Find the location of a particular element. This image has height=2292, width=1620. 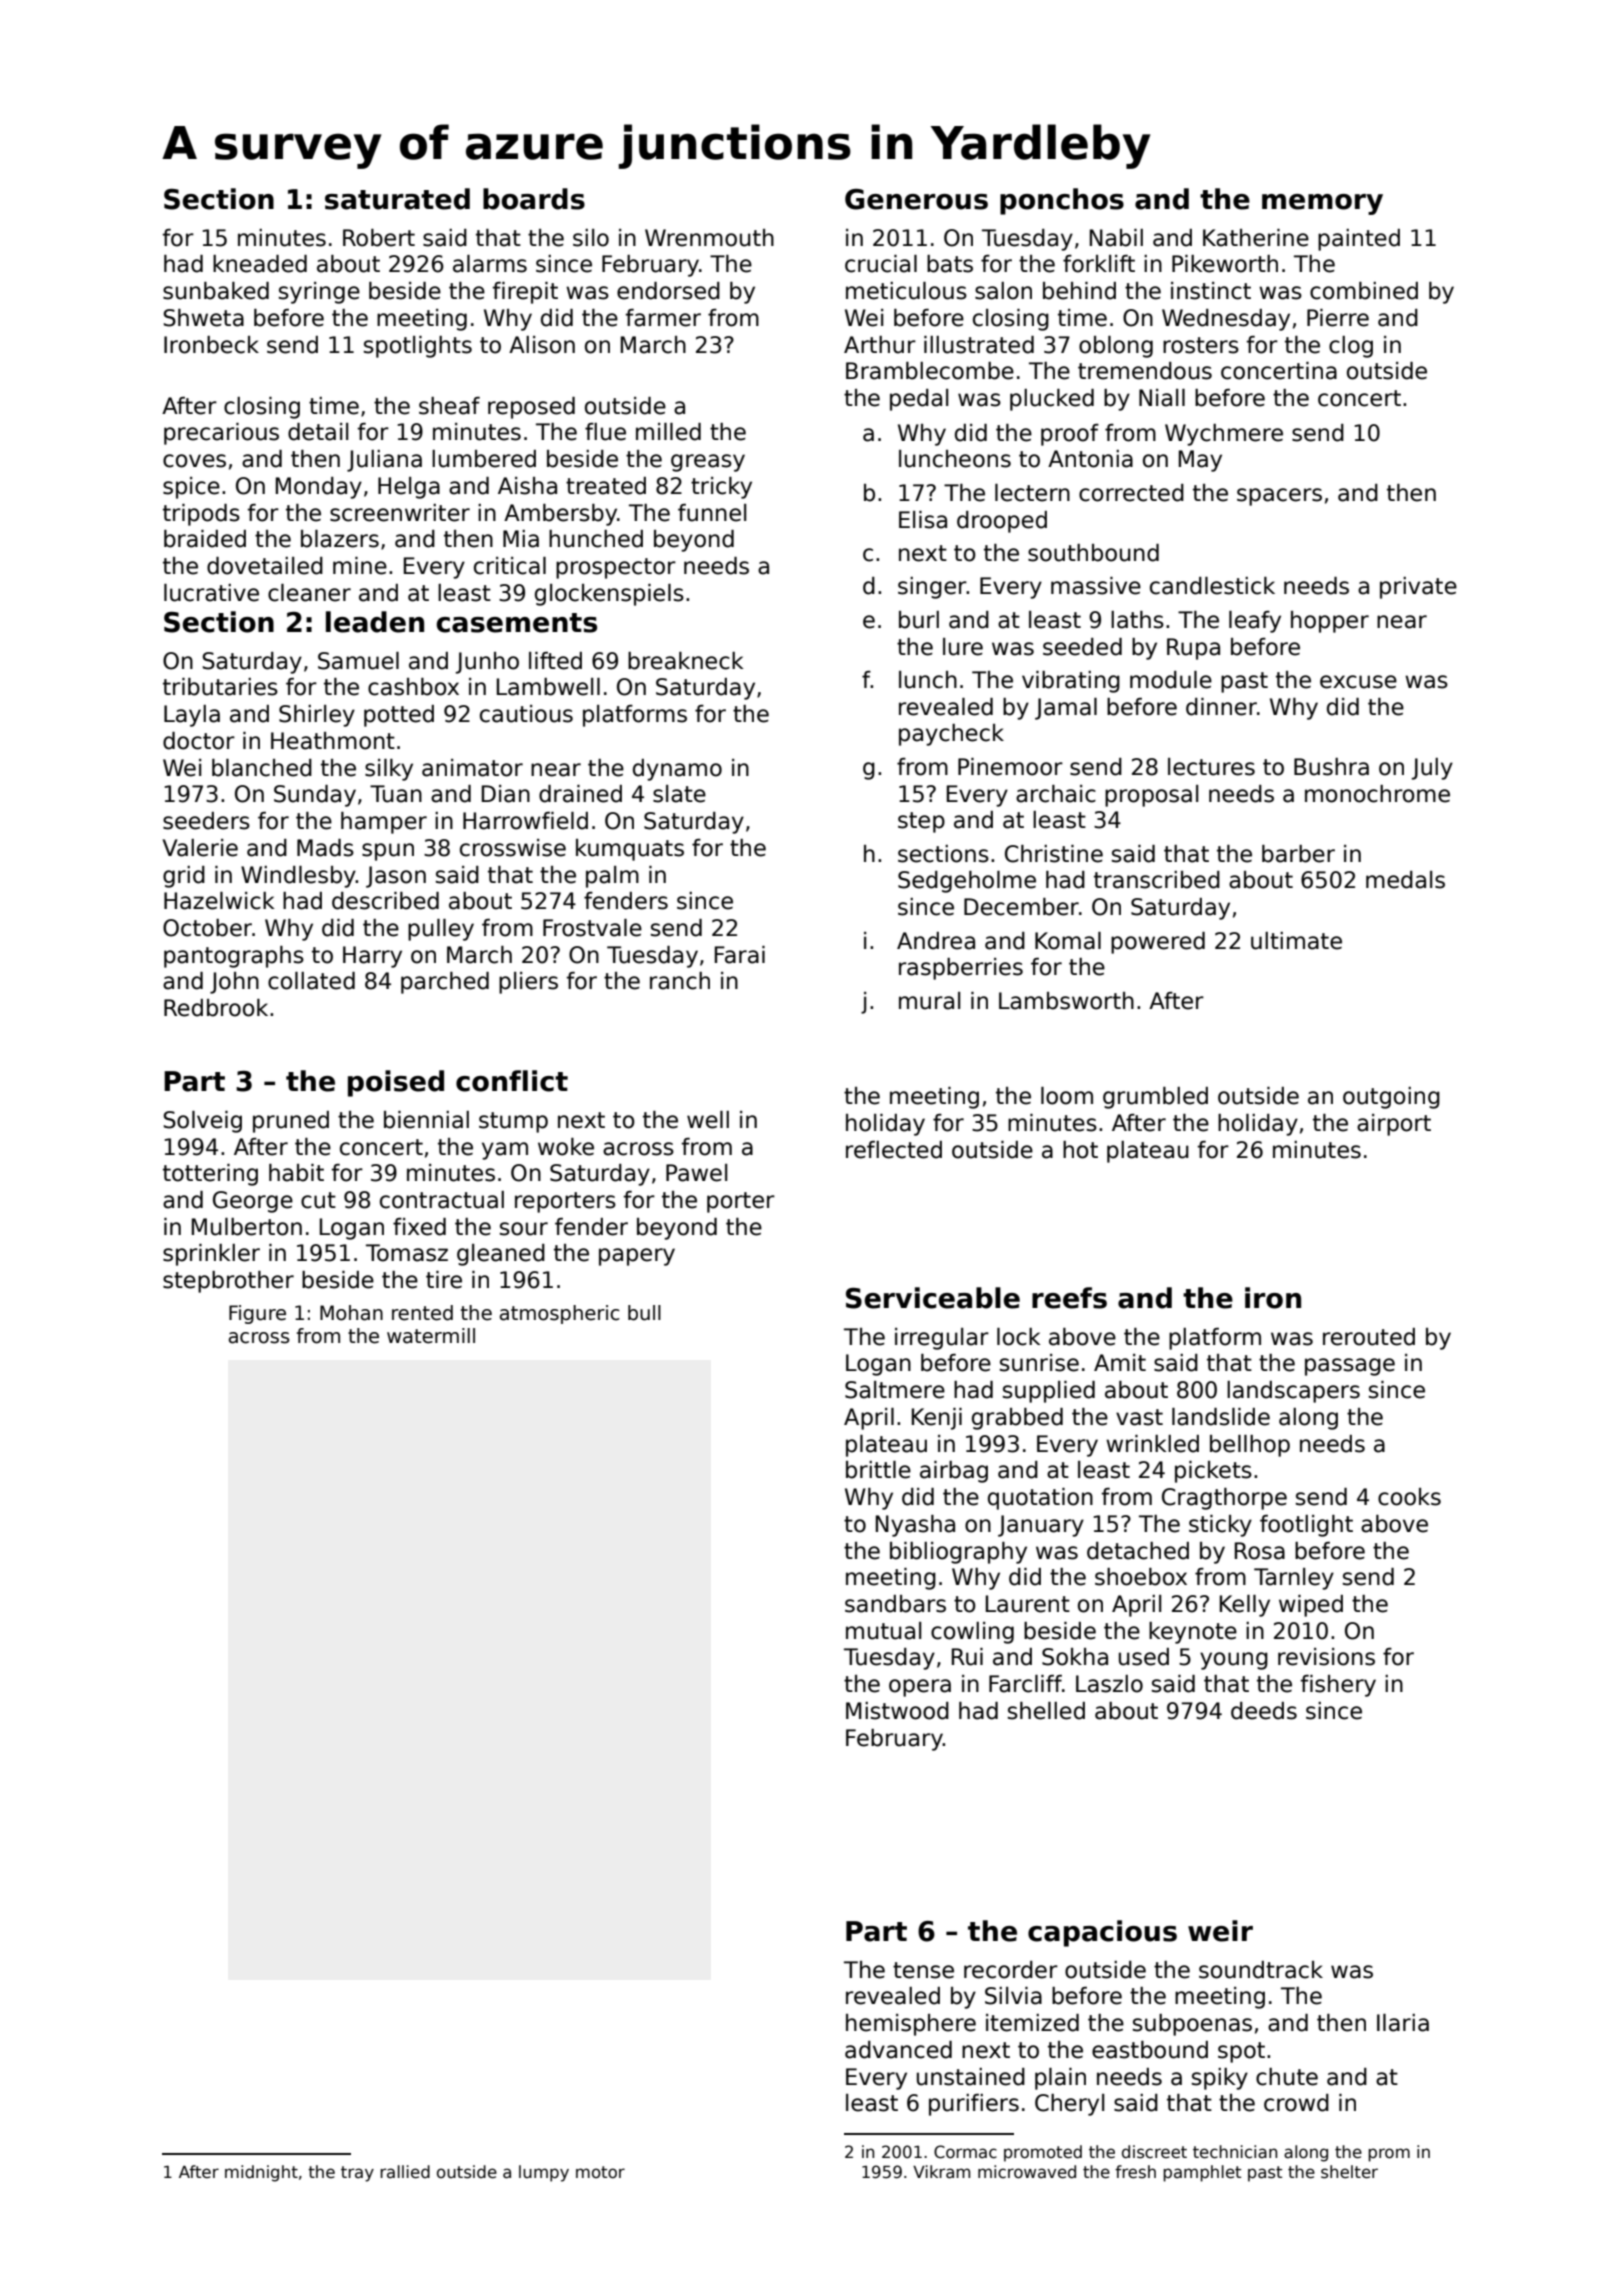

coves is located at coordinates (194, 461).
